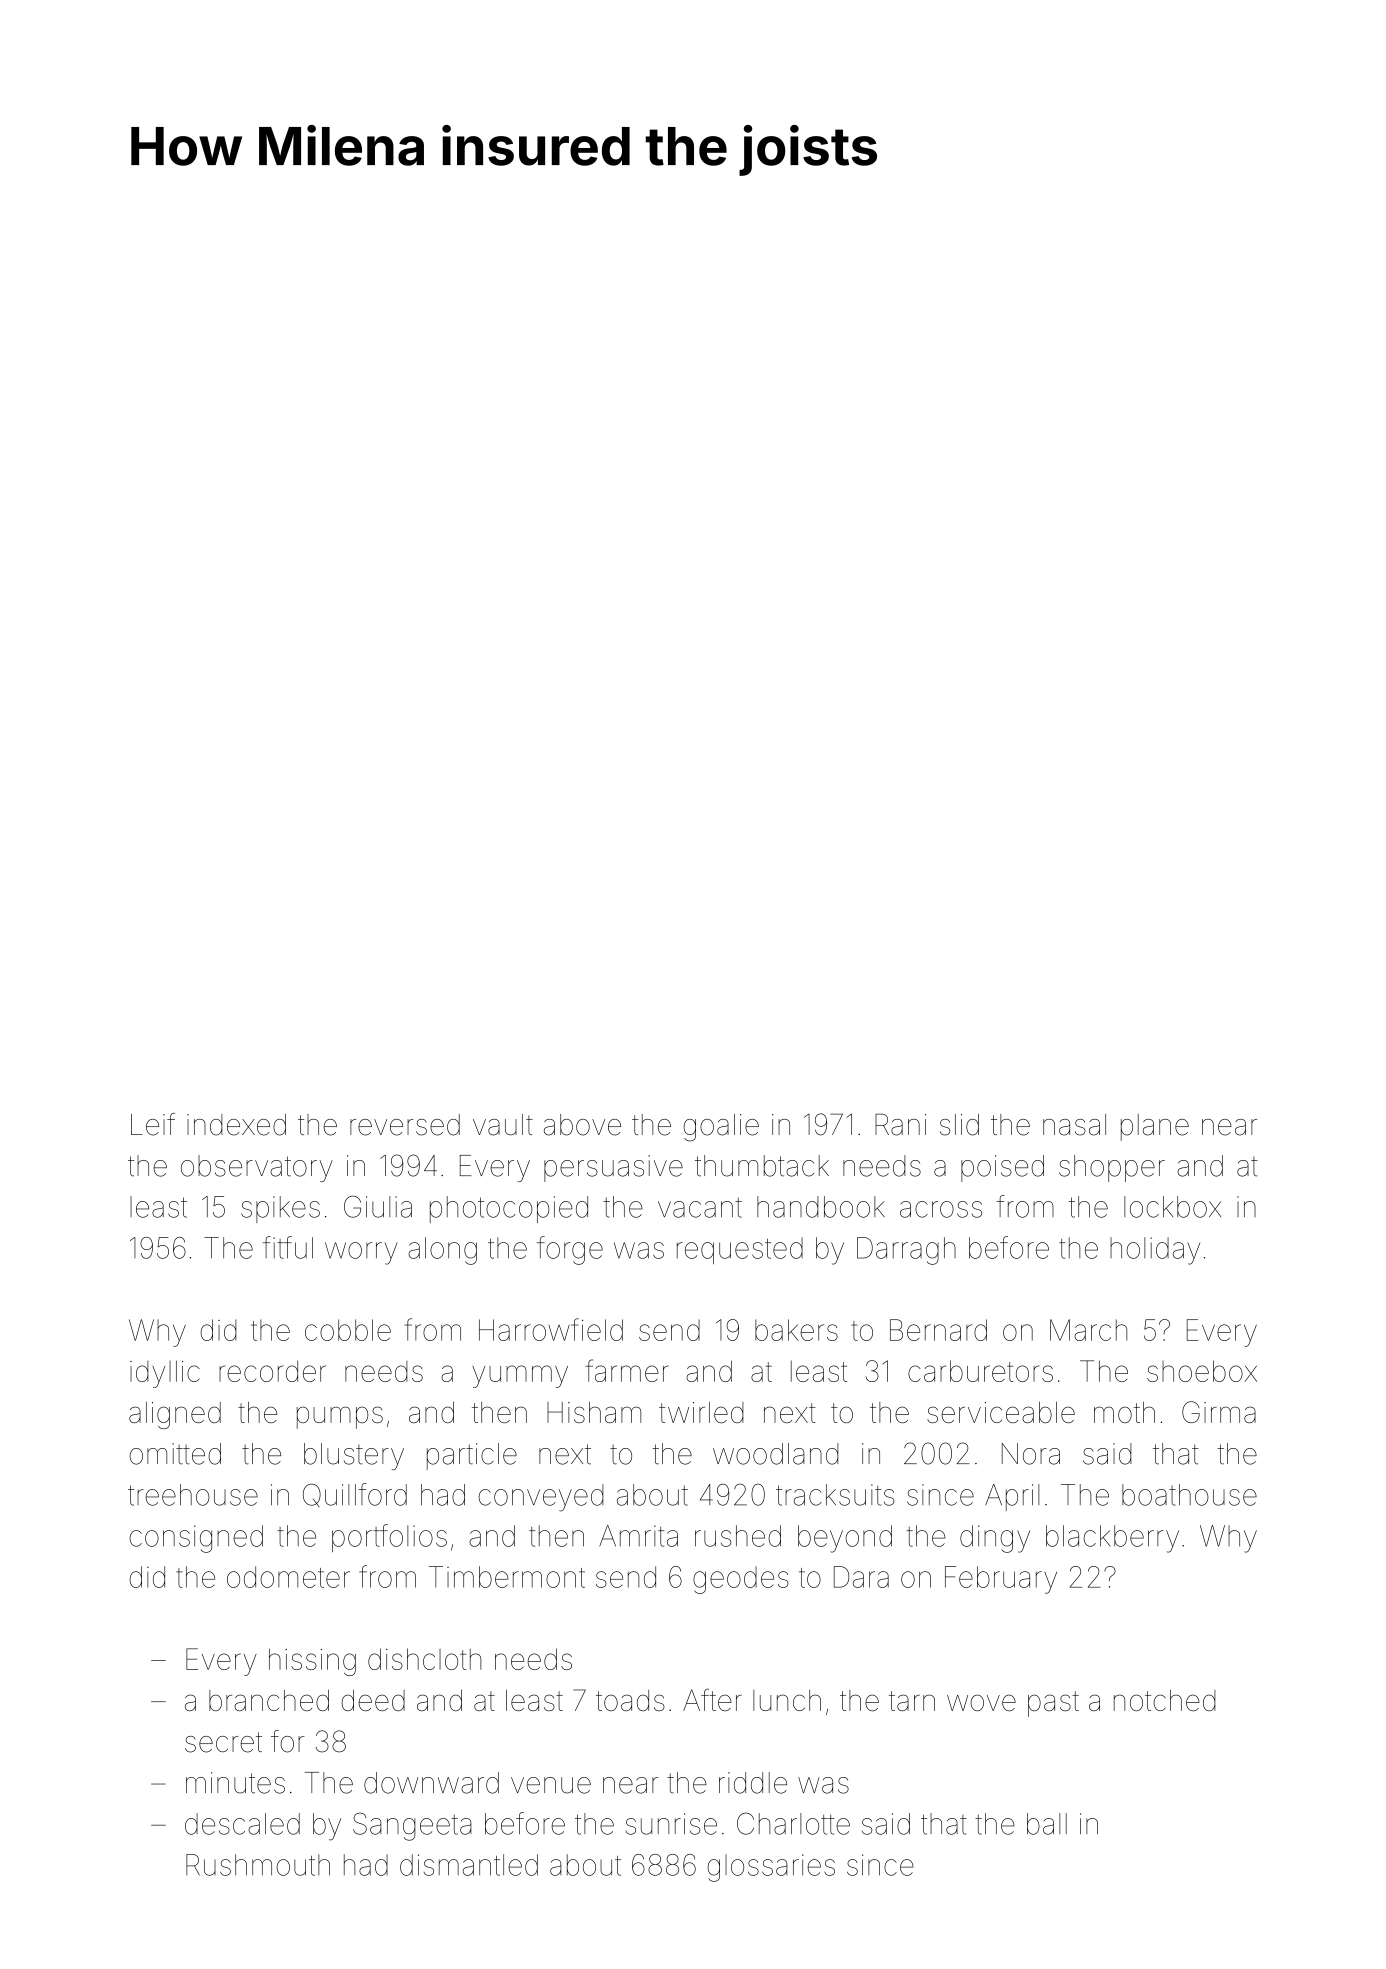  What do you see at coordinates (472, 1456) in the document?
I see `particle` at bounding box center [472, 1456].
